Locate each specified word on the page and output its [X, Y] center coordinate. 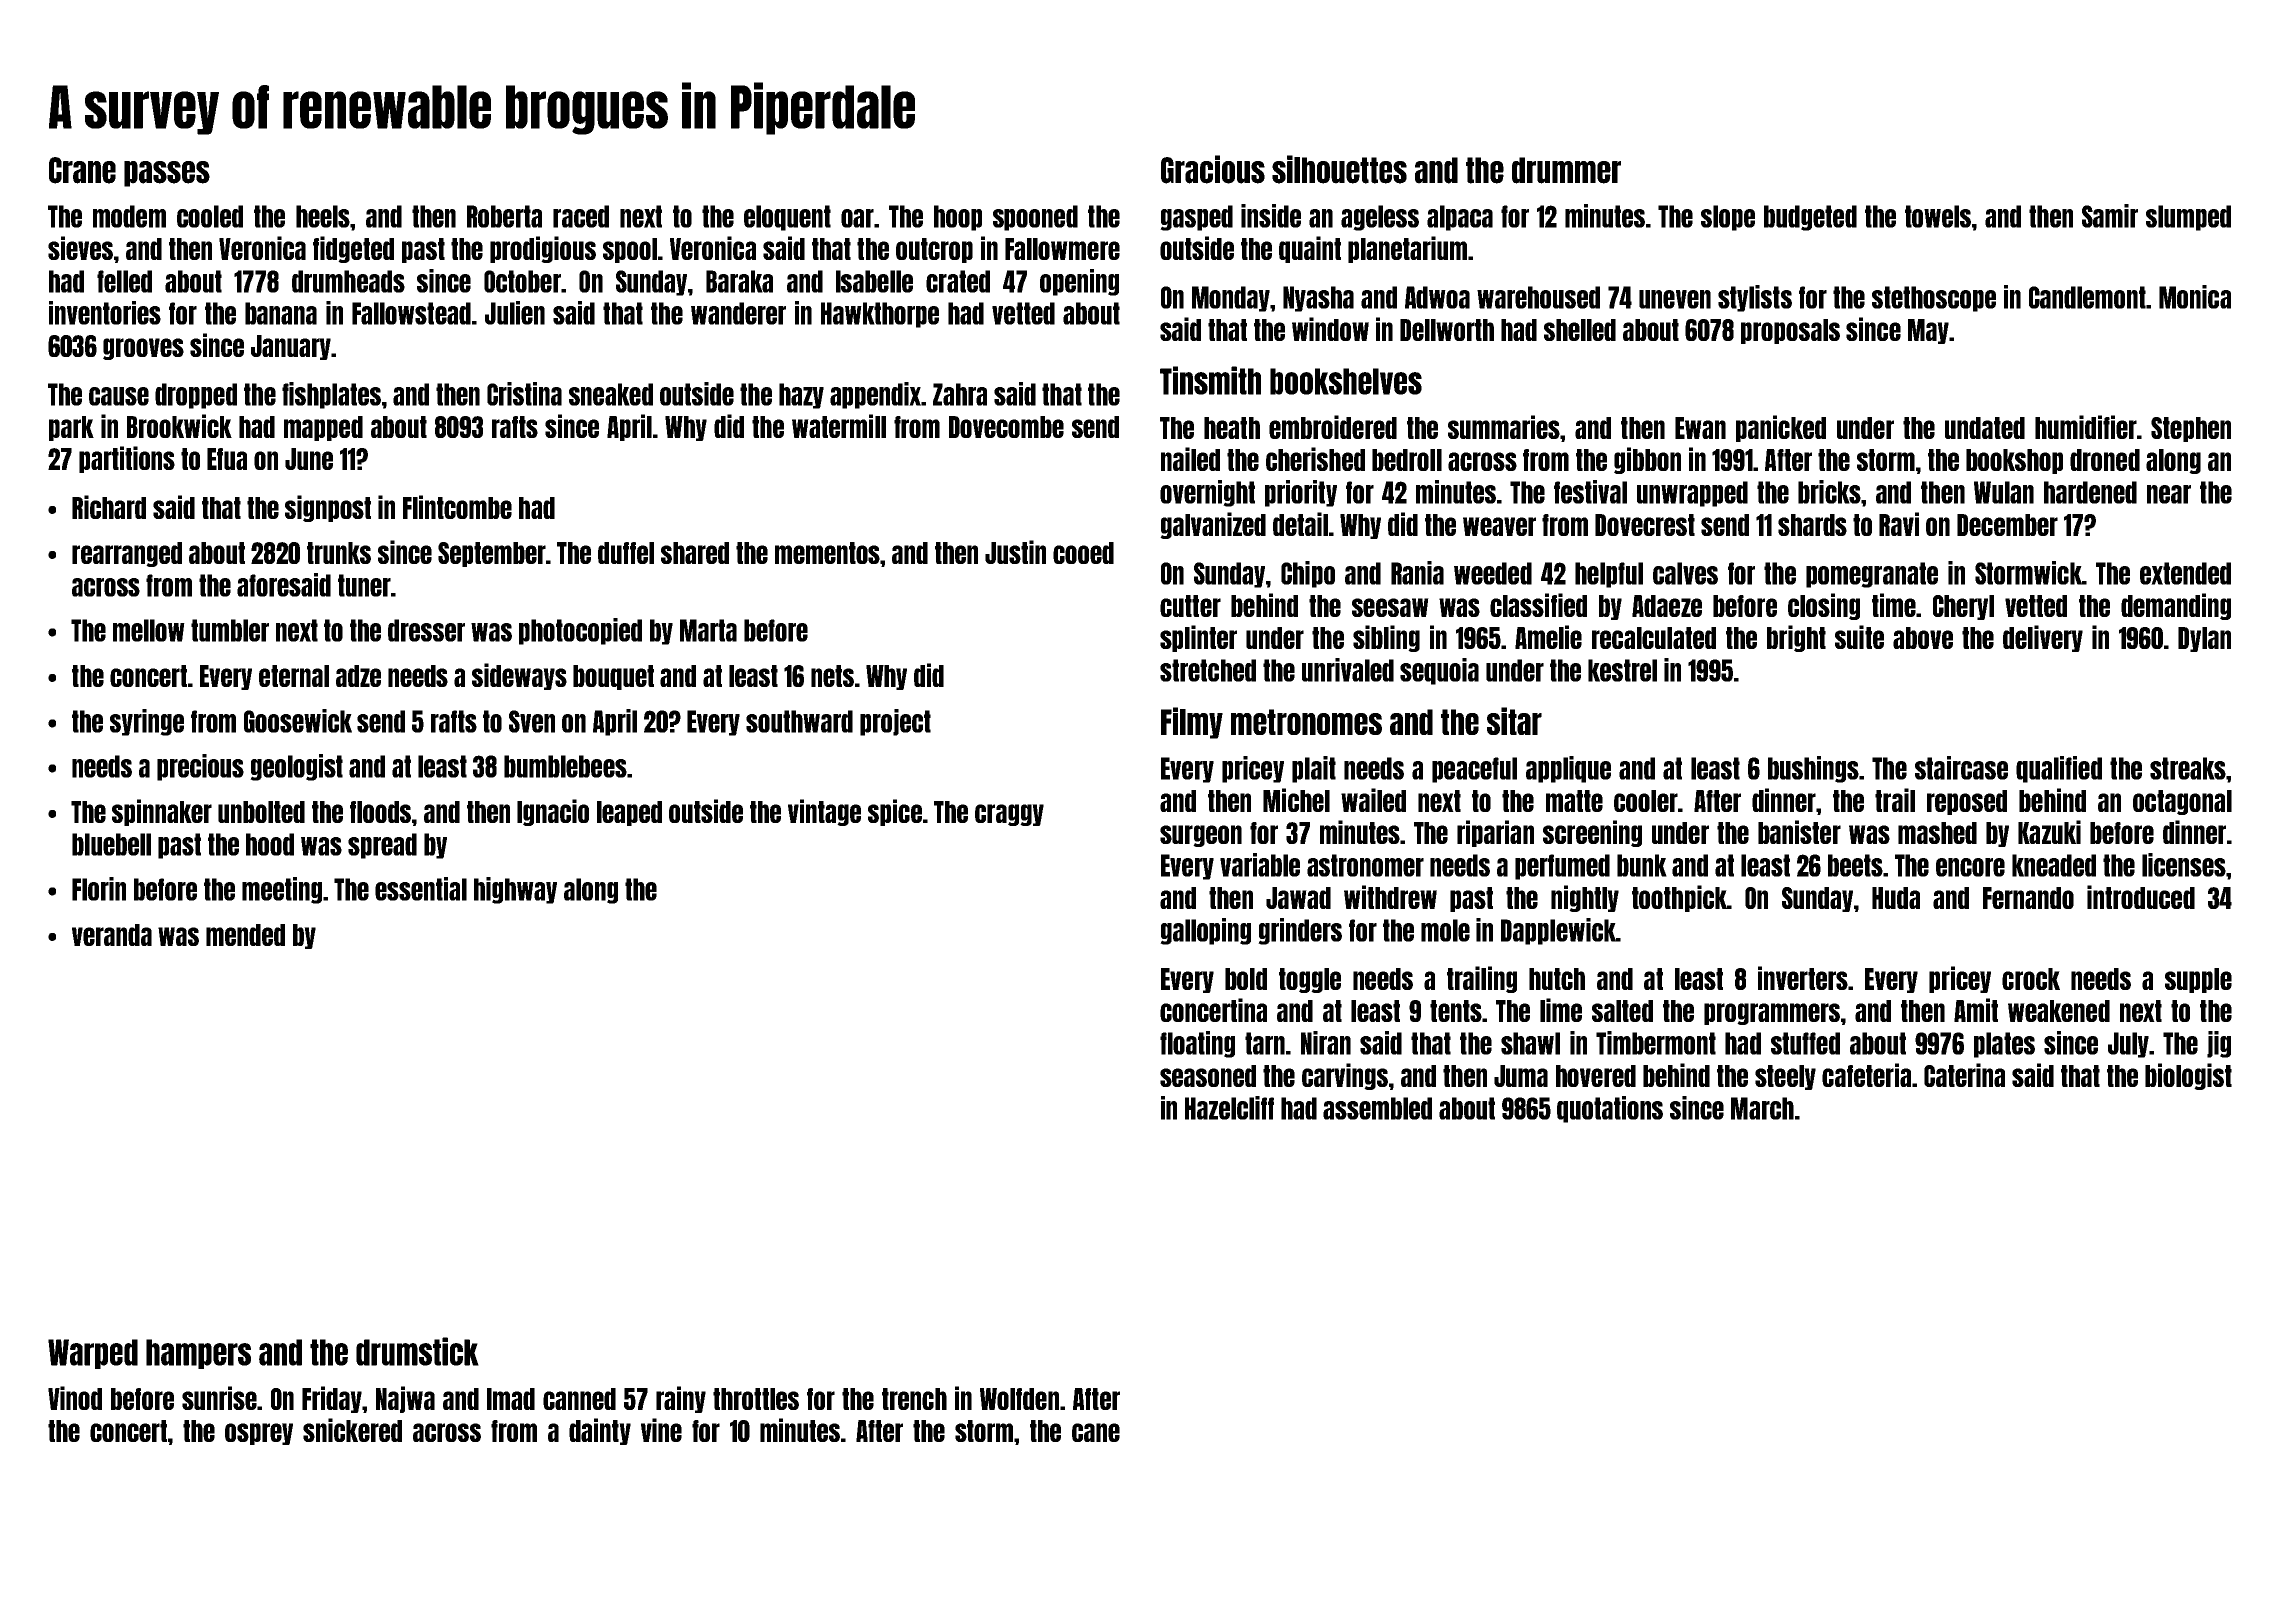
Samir [2110, 216]
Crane [82, 170]
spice [895, 812]
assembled [1377, 1108]
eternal [294, 676]
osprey [259, 1434]
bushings [1813, 769]
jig [2219, 1044]
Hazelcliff [1229, 1108]
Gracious [1213, 169]
